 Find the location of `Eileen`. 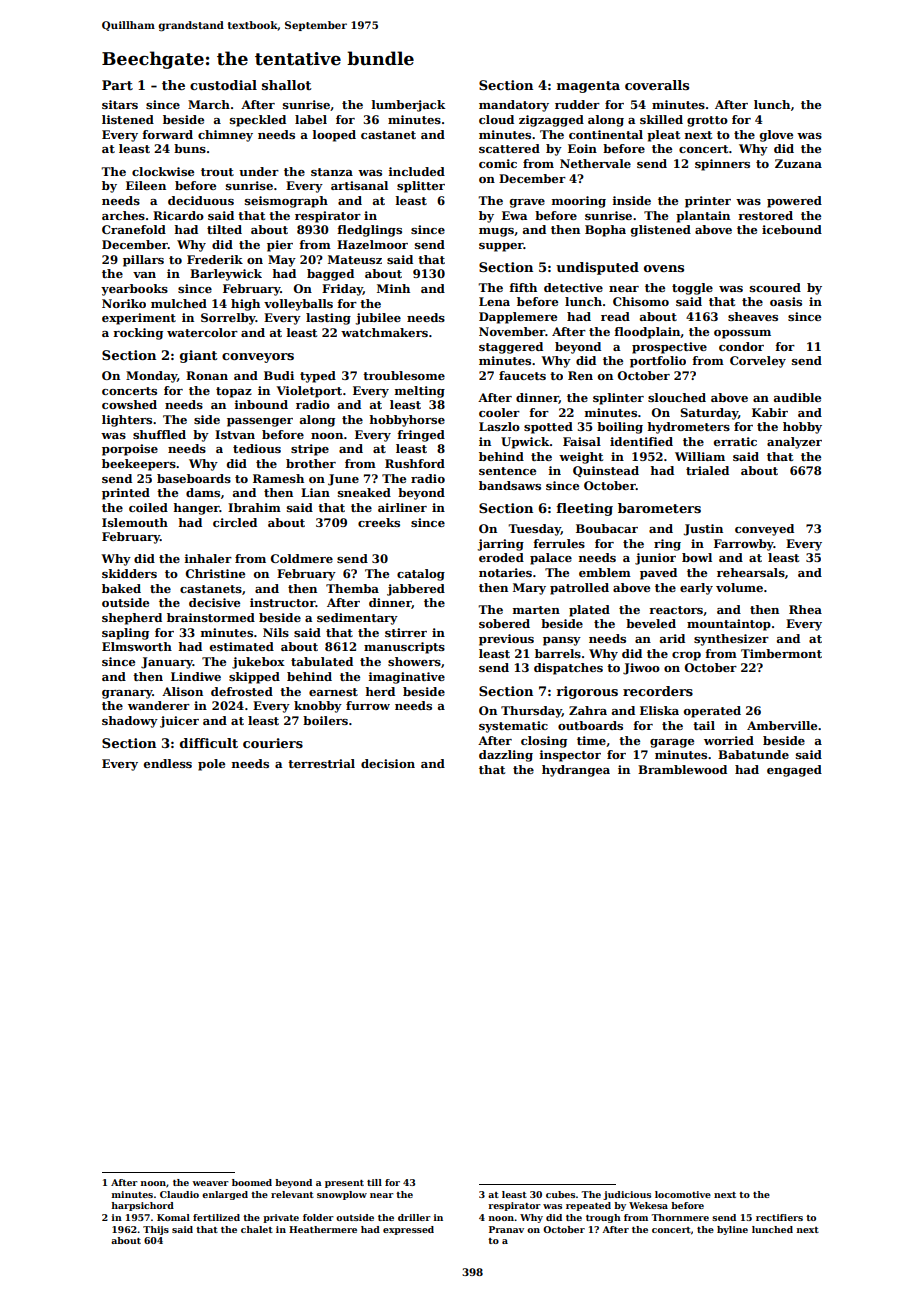

Eileen is located at coordinates (146, 185).
